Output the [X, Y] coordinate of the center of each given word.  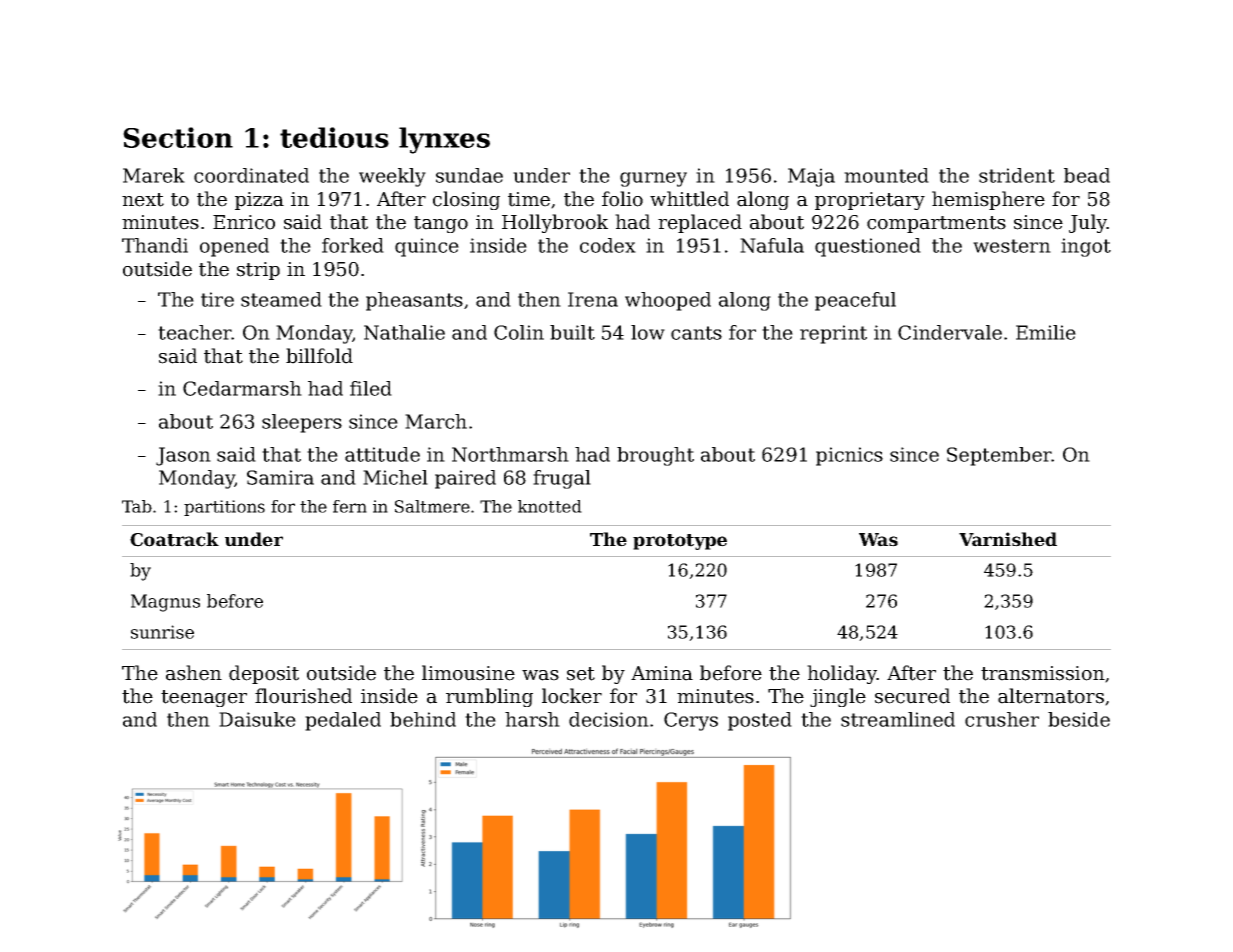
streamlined [898, 719]
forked [353, 245]
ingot [1086, 247]
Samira [280, 477]
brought [655, 456]
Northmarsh [510, 454]
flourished [303, 696]
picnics [849, 456]
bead [1087, 175]
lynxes [444, 140]
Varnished [1008, 539]
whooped [668, 301]
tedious [334, 137]
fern [350, 506]
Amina [662, 673]
